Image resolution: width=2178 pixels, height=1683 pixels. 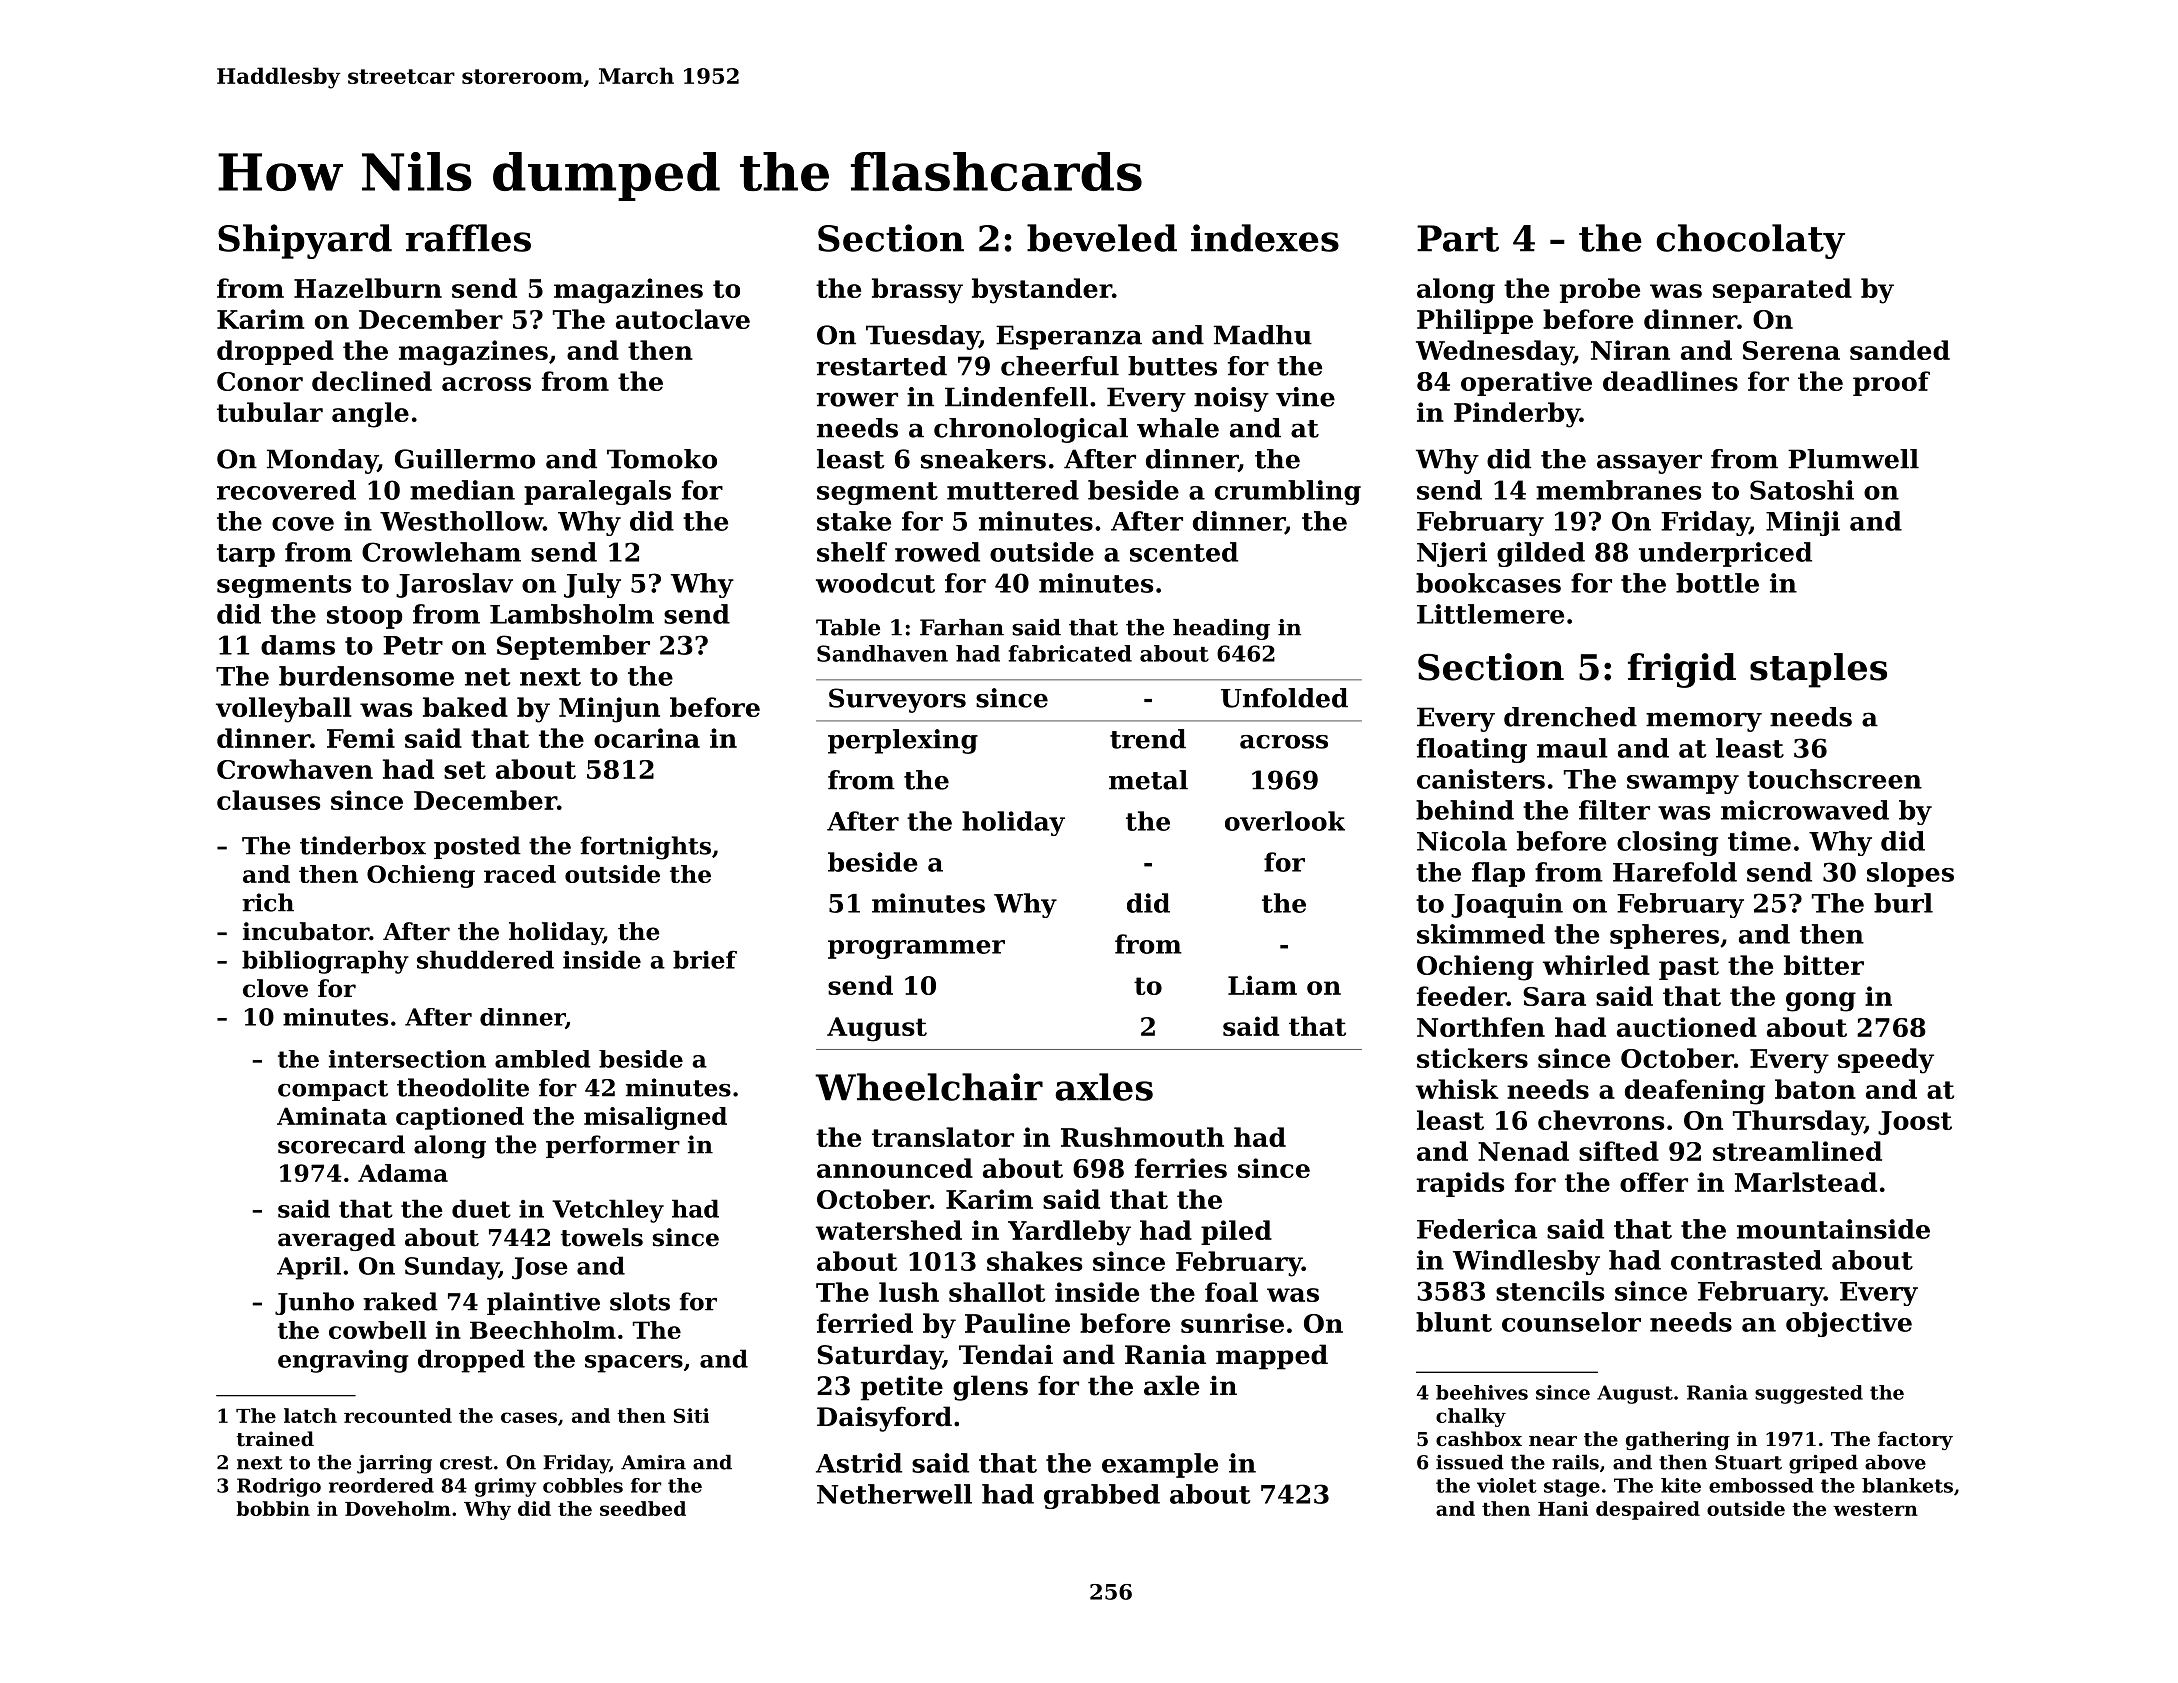 I want to click on canisters, so click(x=1481, y=779).
